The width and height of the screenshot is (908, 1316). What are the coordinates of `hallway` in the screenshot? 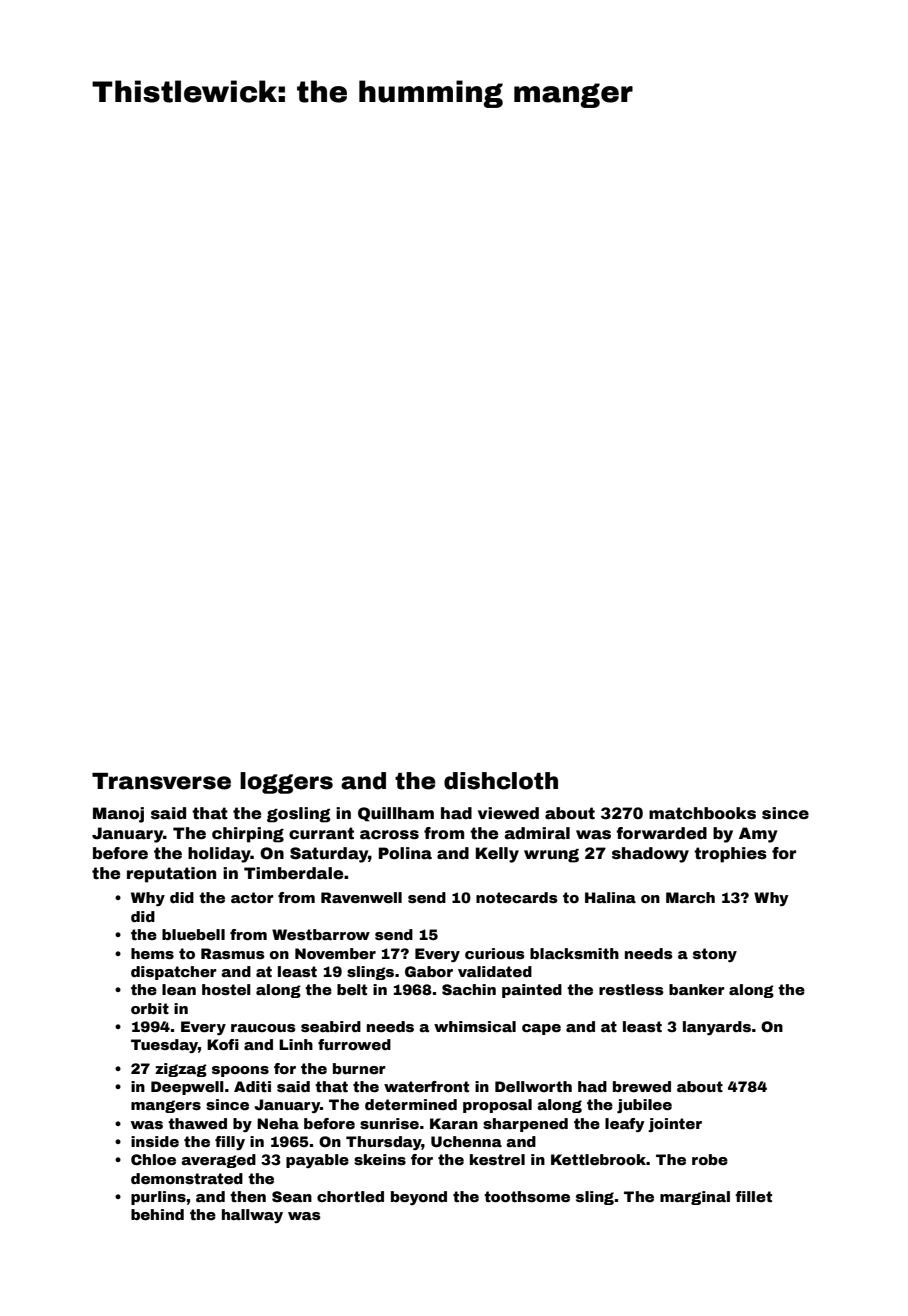 It's located at (252, 1216).
